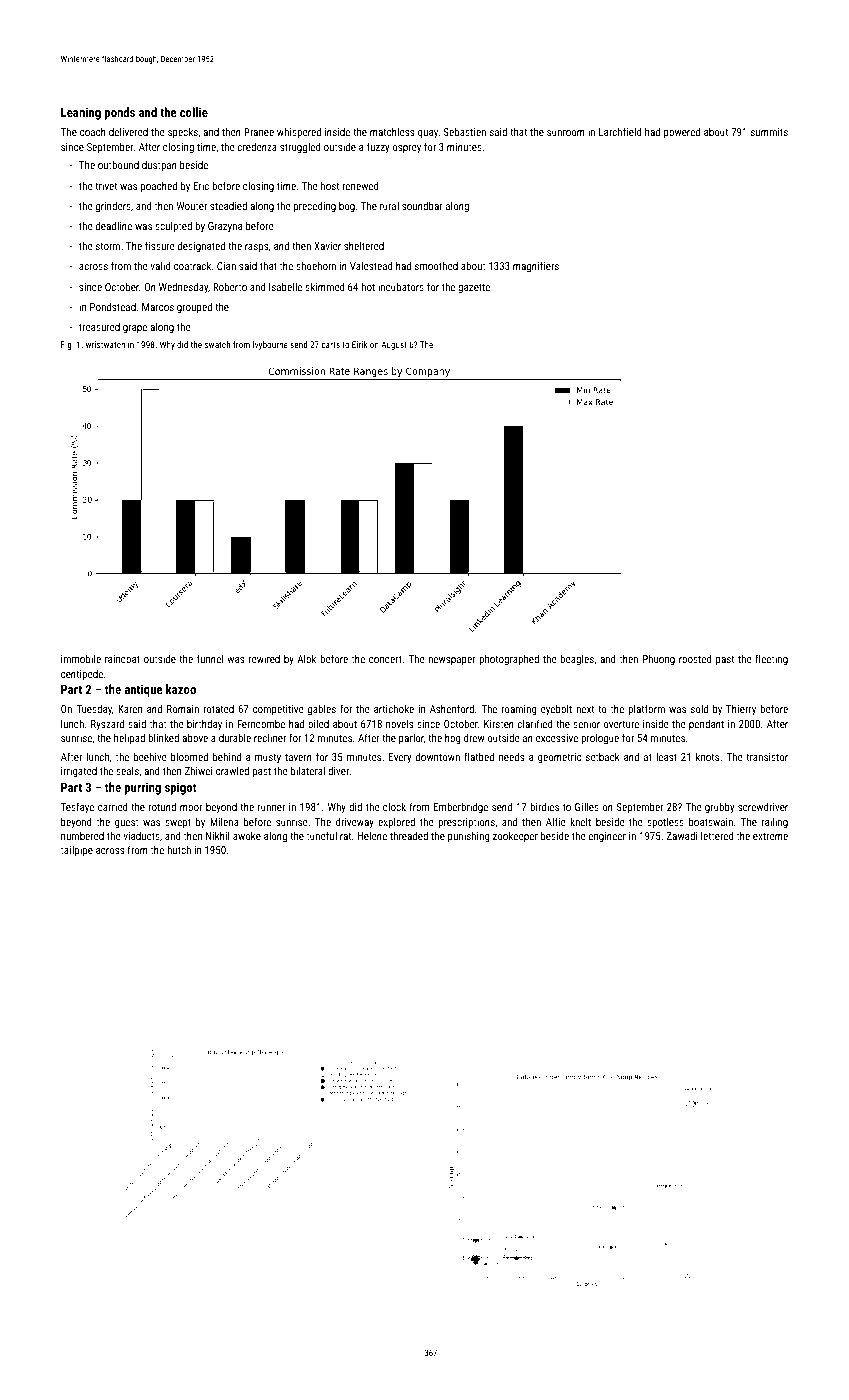 The width and height of the screenshot is (849, 1400). I want to click on gazette, so click(474, 288).
